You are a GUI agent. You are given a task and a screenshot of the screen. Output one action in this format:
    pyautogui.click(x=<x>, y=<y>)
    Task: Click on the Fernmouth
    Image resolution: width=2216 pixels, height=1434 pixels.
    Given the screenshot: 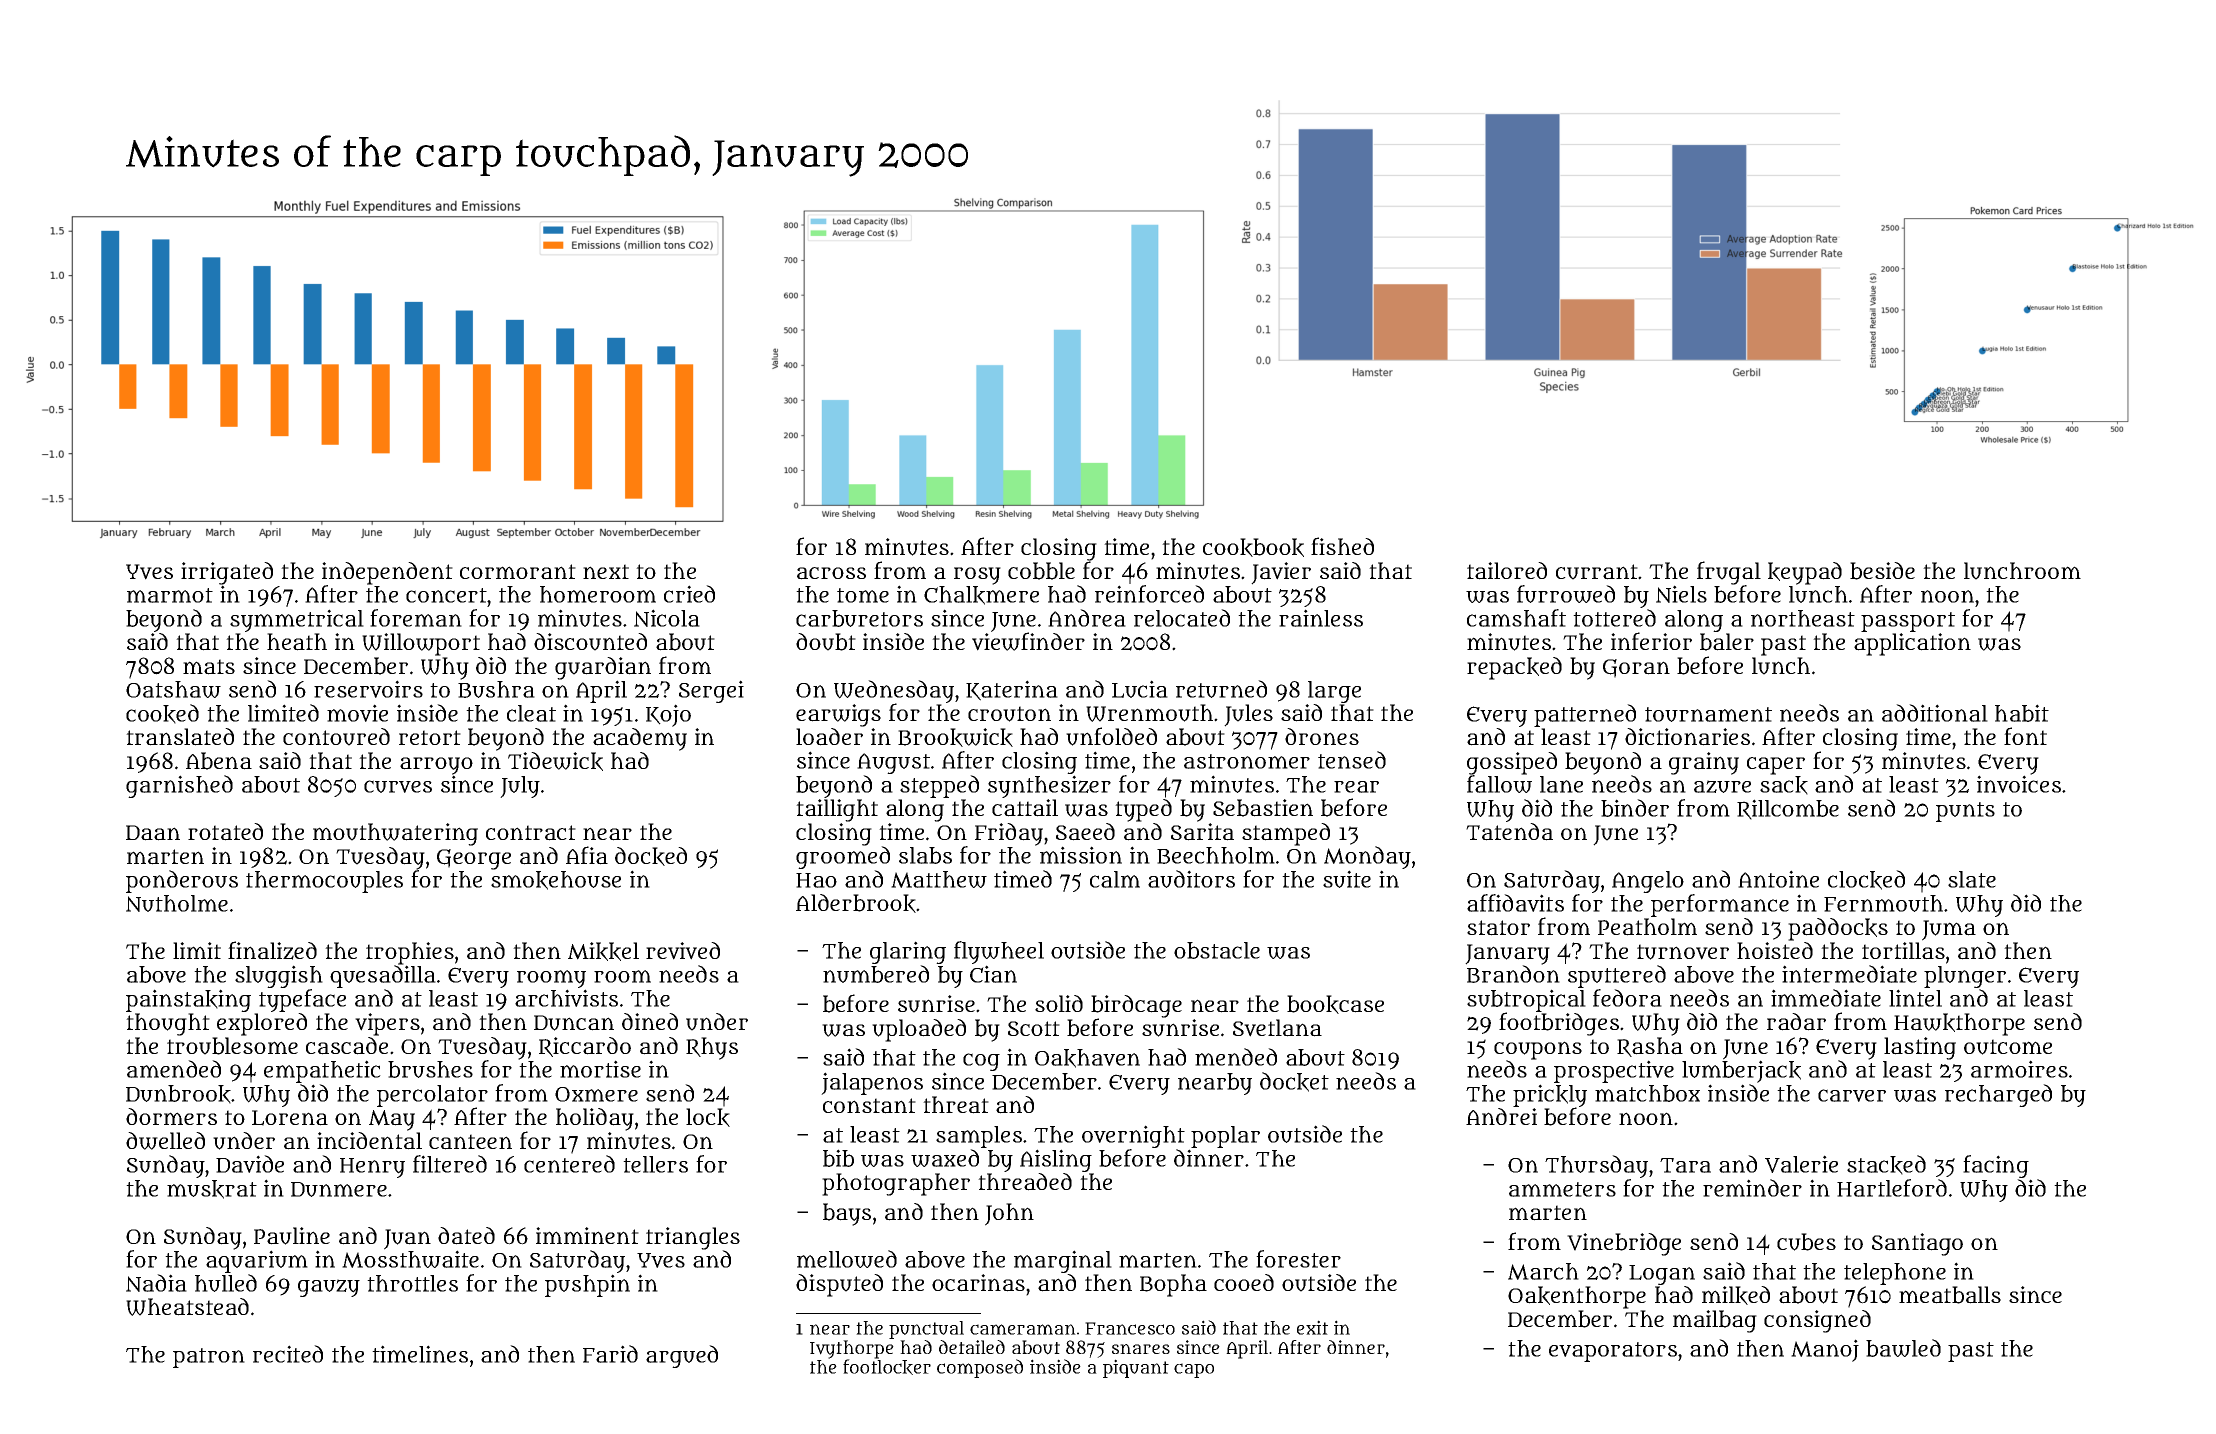 What is the action you would take?
    pyautogui.click(x=1883, y=903)
